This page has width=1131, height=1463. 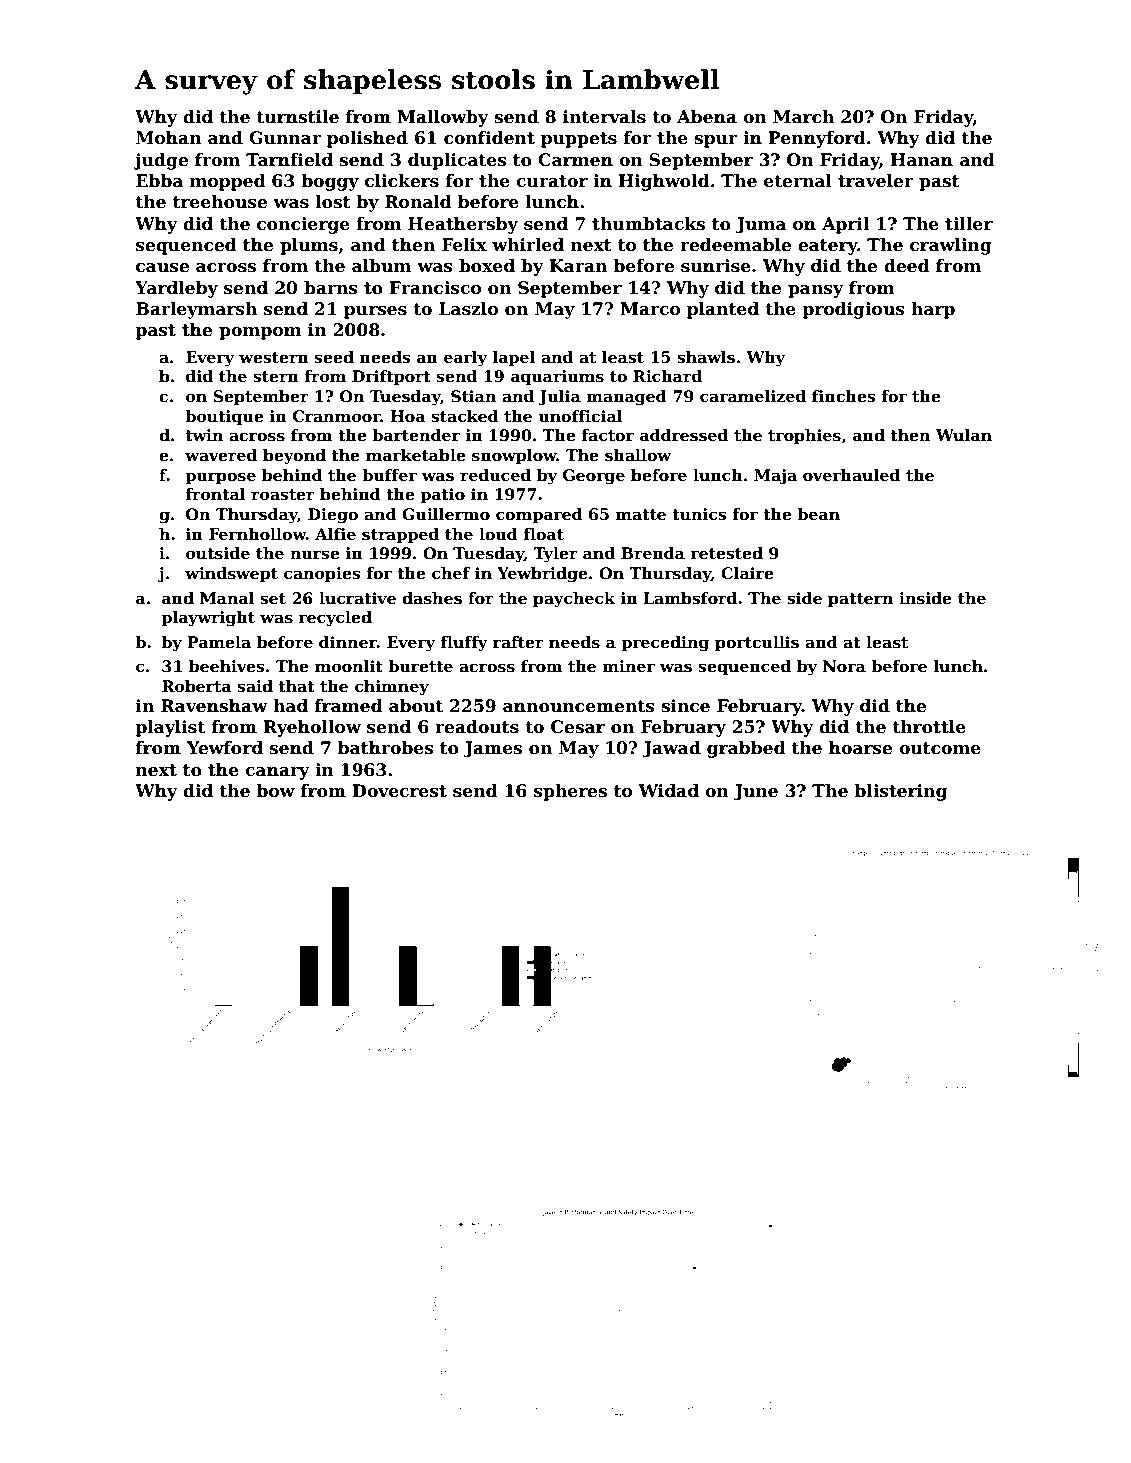 What do you see at coordinates (489, 138) in the page?
I see `confident` at bounding box center [489, 138].
